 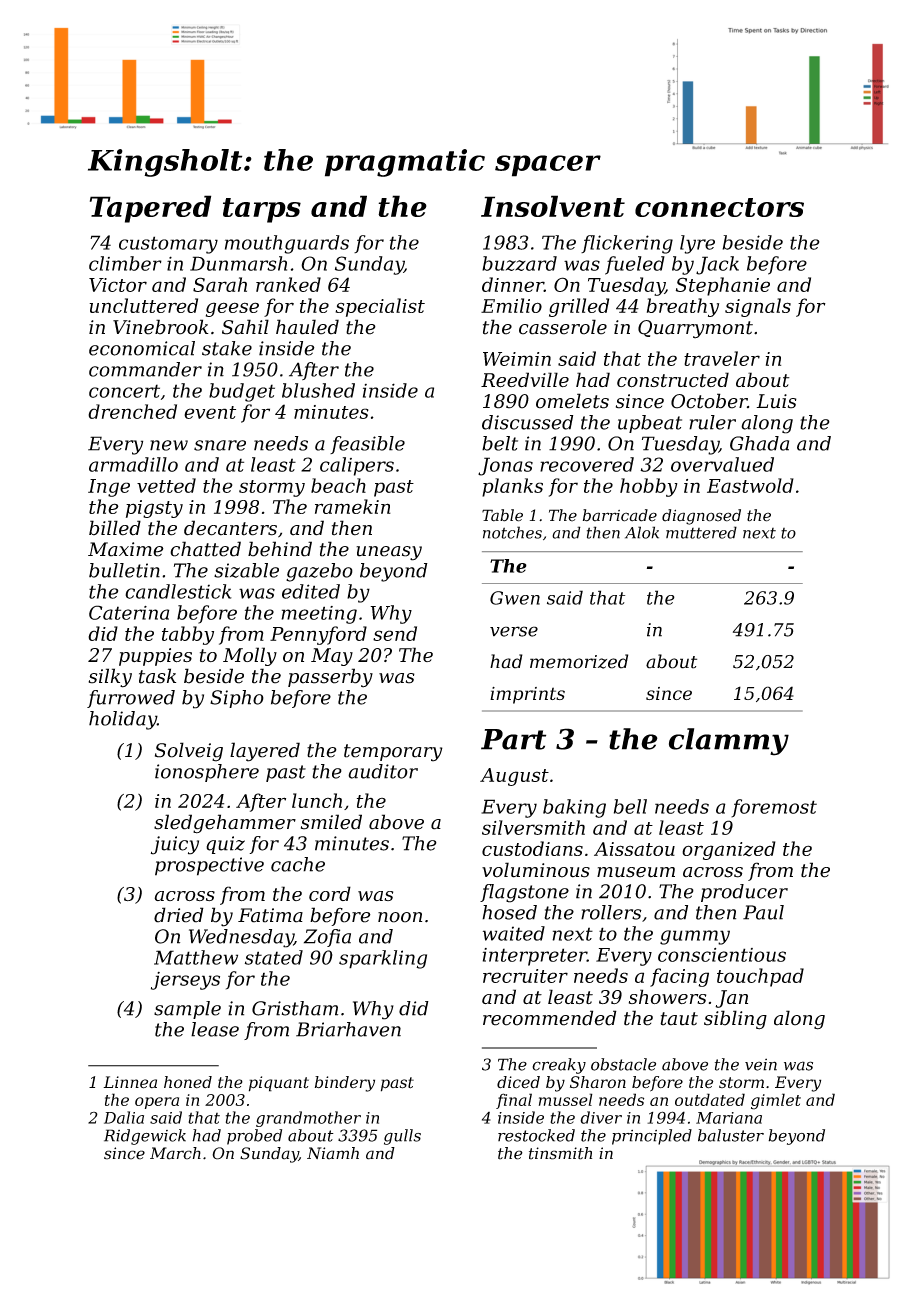 What do you see at coordinates (719, 207) in the screenshot?
I see `connectors` at bounding box center [719, 207].
